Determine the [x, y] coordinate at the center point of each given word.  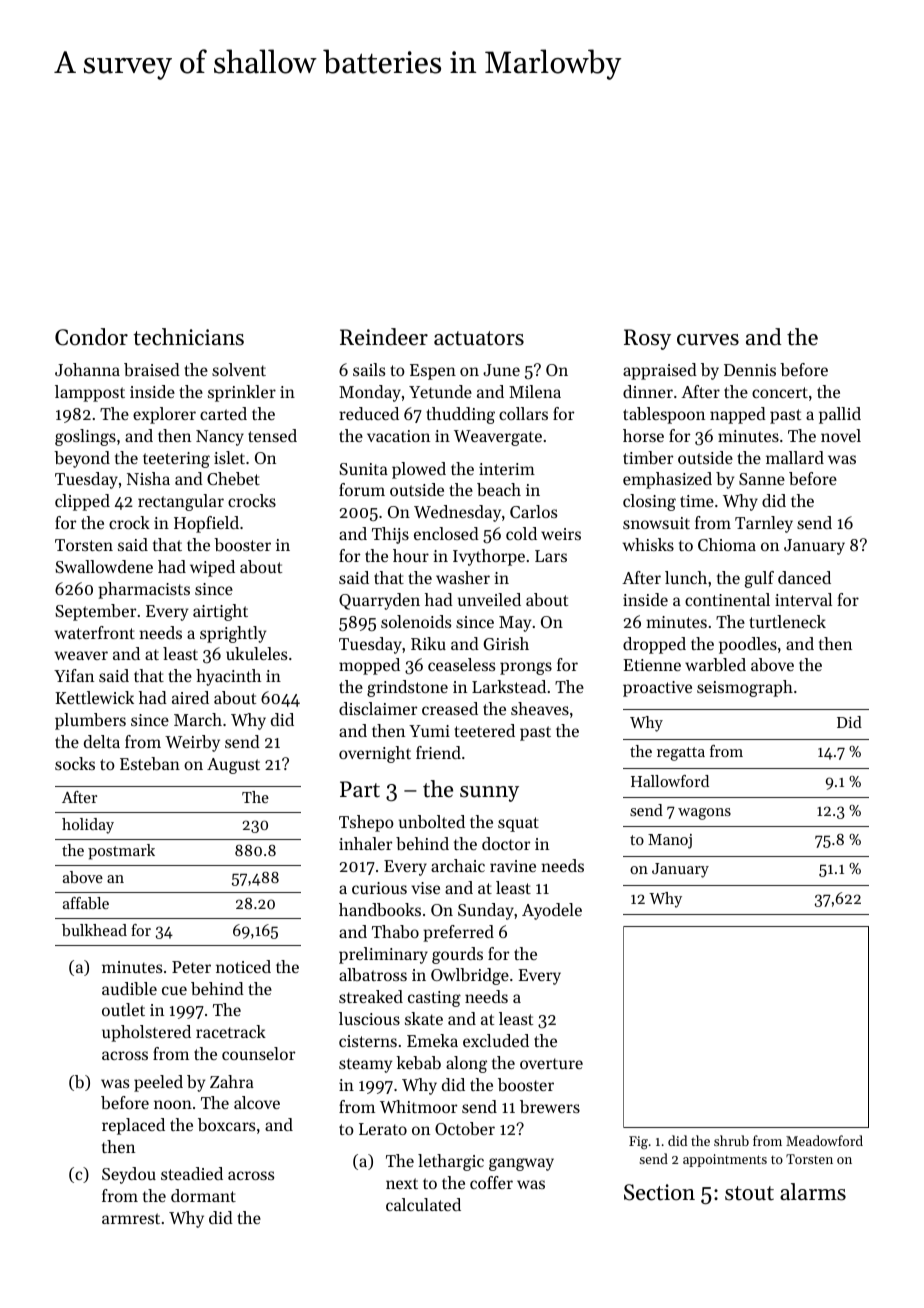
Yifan [74, 675]
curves [708, 340]
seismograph [745, 688]
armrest [131, 1218]
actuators [479, 338]
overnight [375, 754]
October [465, 1128]
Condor [91, 337]
